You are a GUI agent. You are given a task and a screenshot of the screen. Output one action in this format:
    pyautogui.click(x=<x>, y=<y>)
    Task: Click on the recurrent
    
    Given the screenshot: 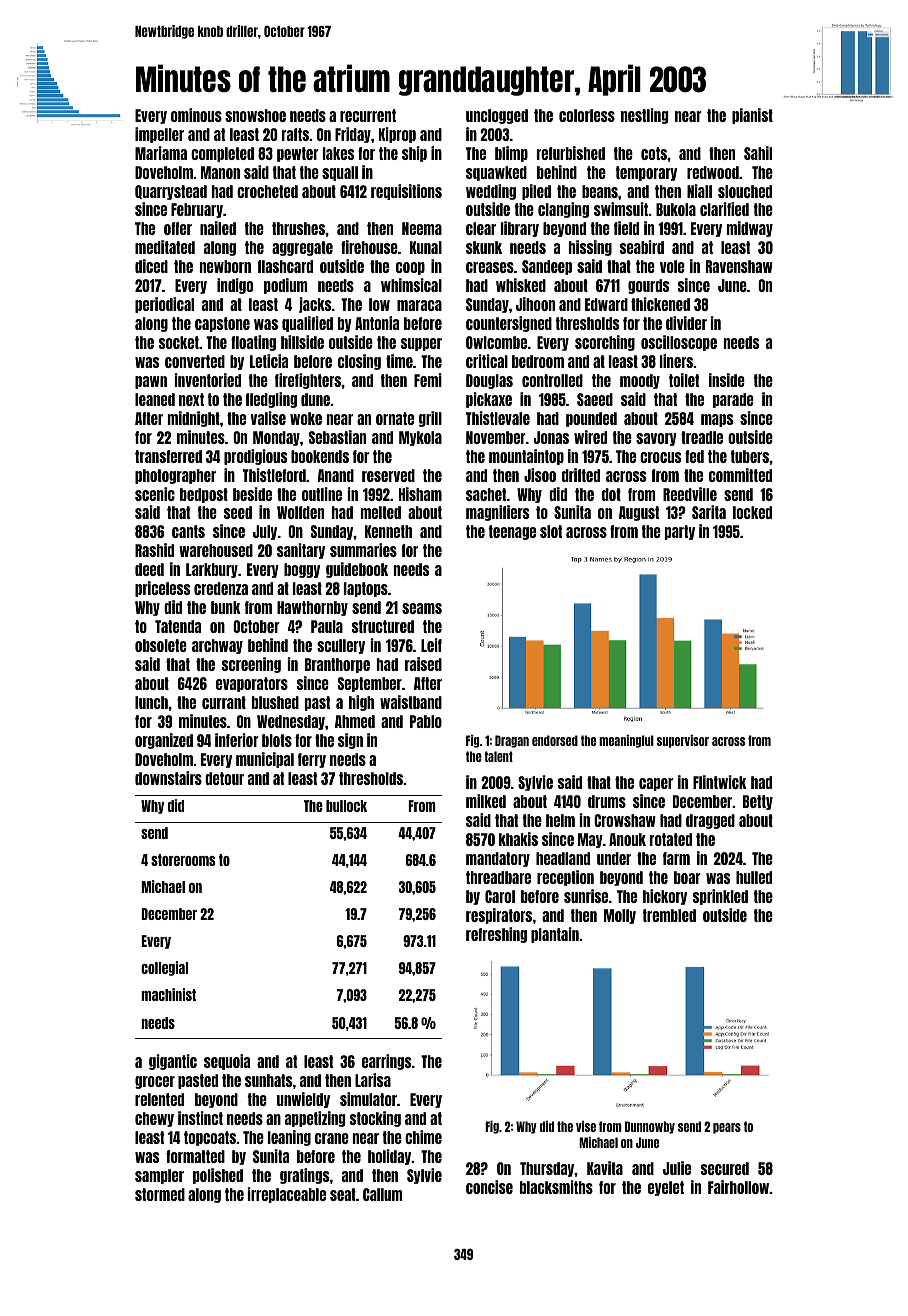 What is the action you would take?
    pyautogui.click(x=368, y=115)
